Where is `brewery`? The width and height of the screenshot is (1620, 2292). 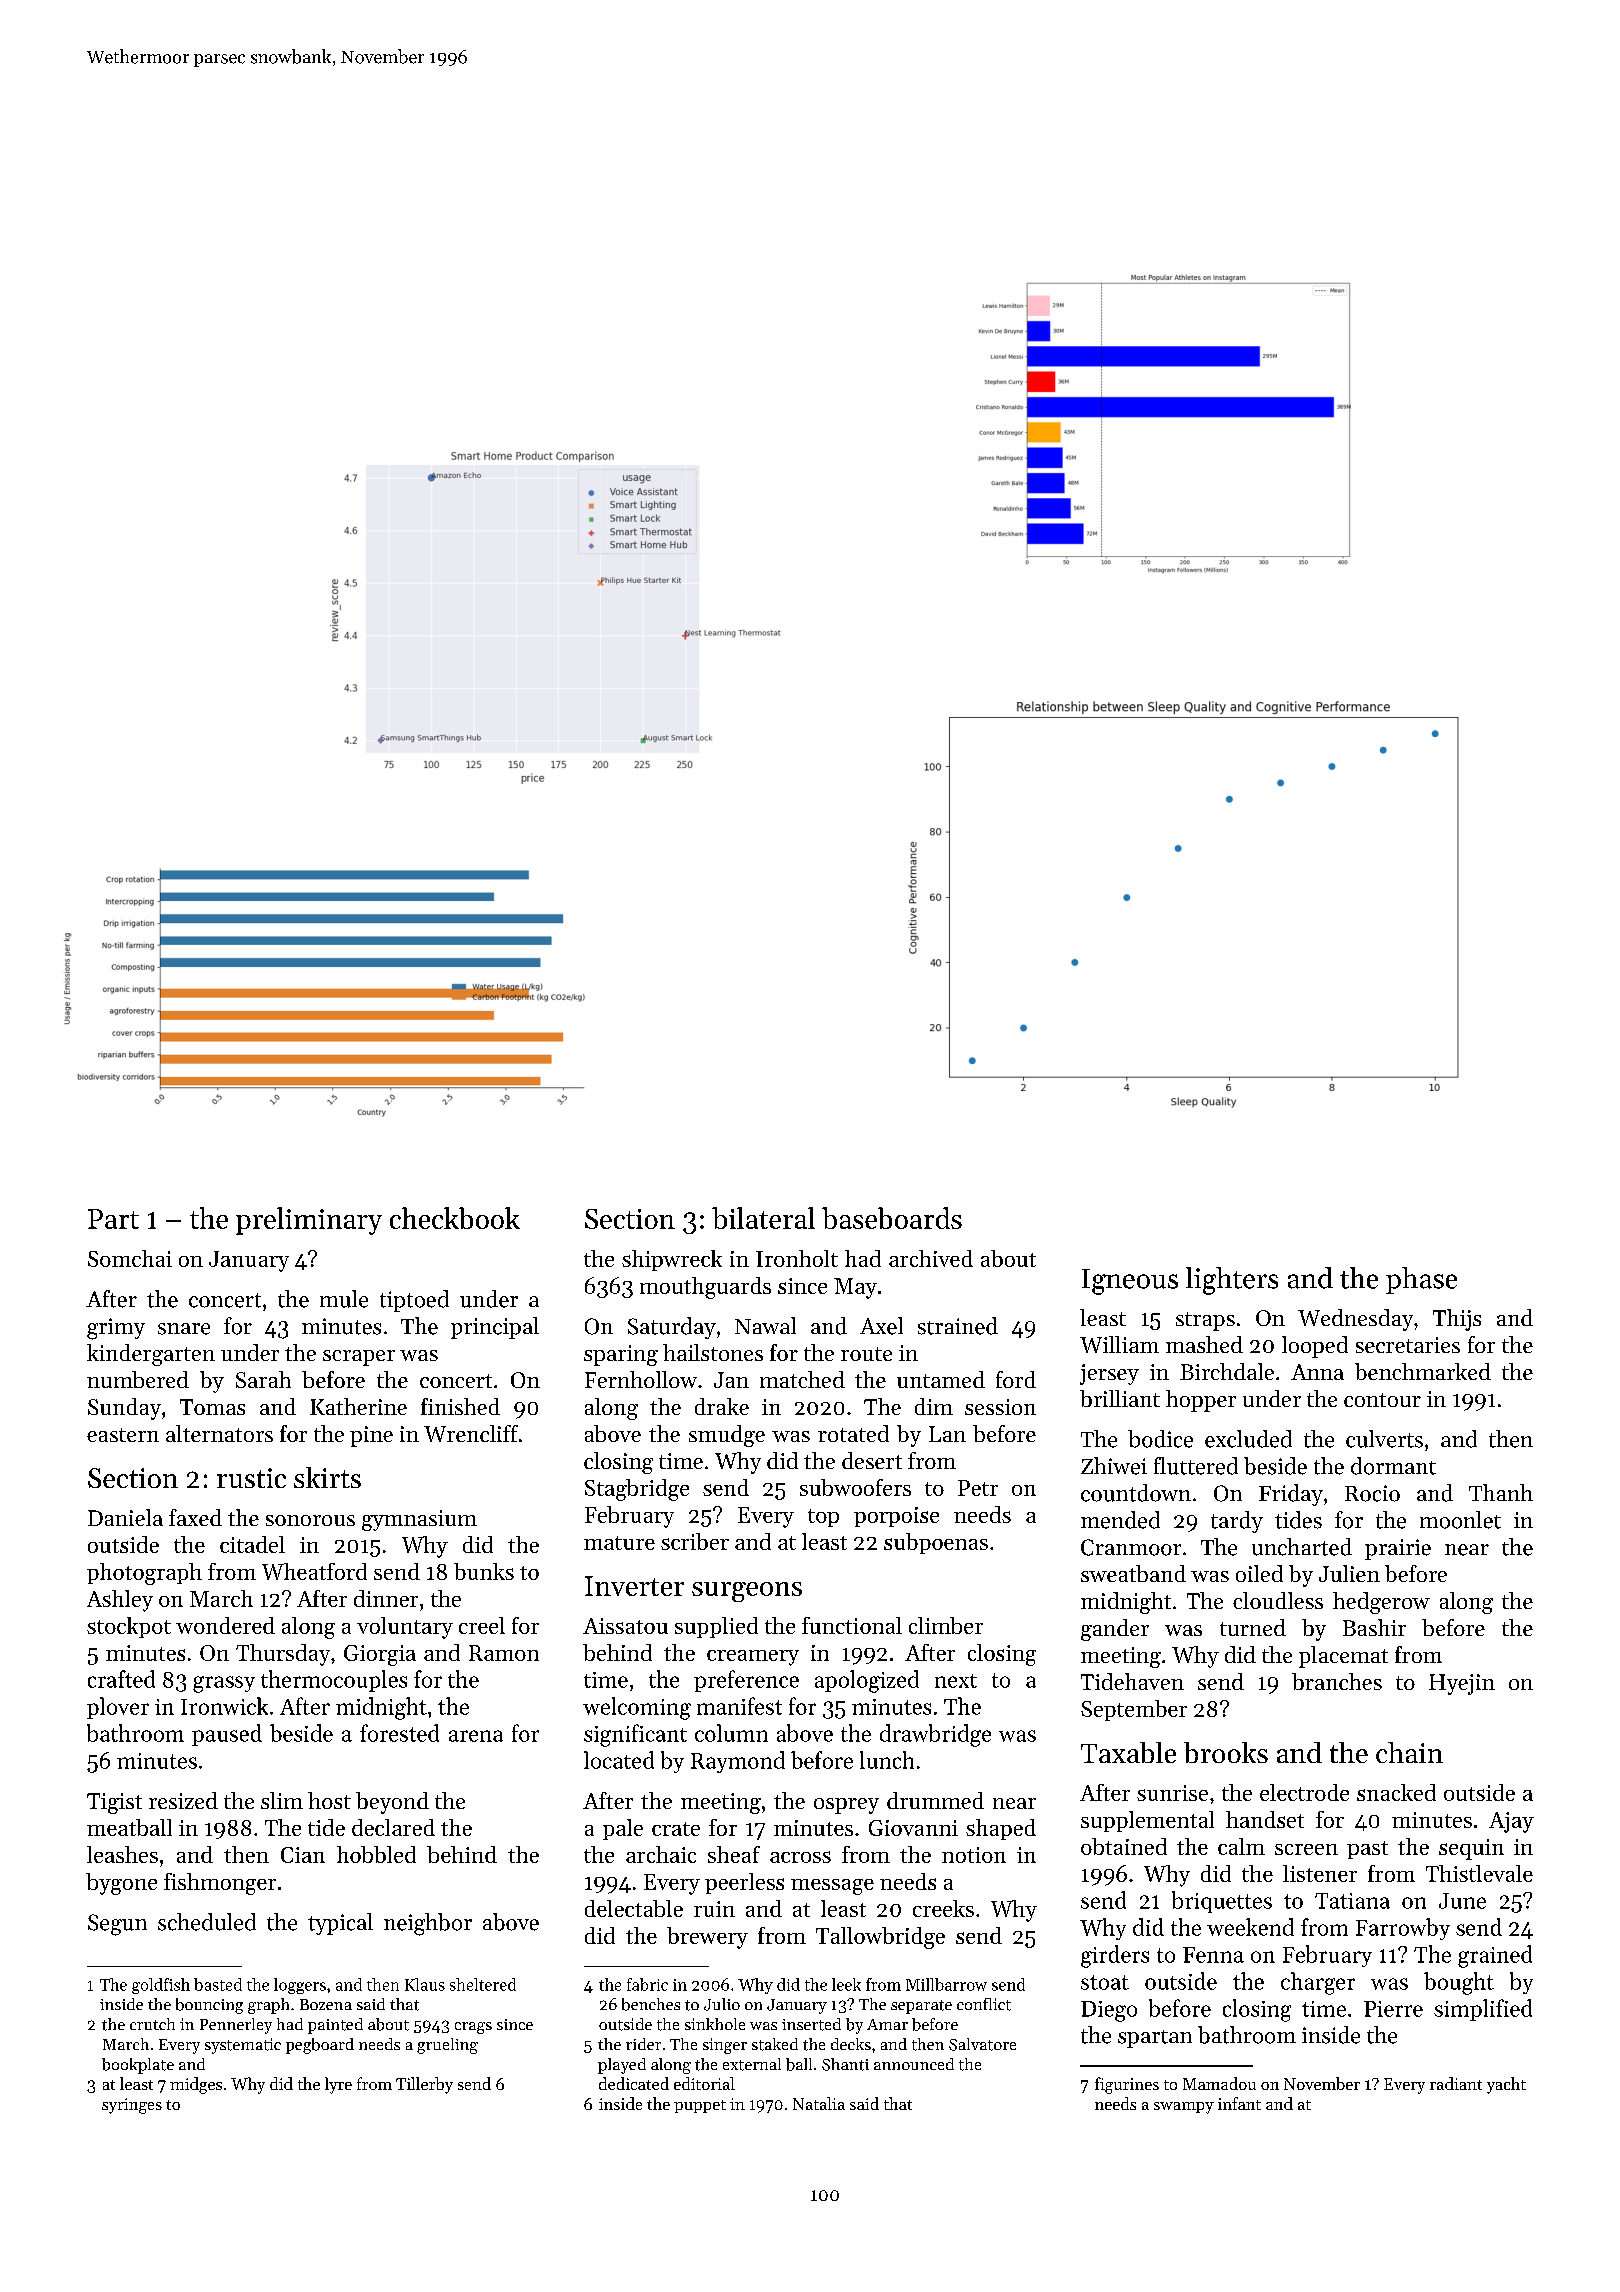
brewery is located at coordinates (707, 1938).
